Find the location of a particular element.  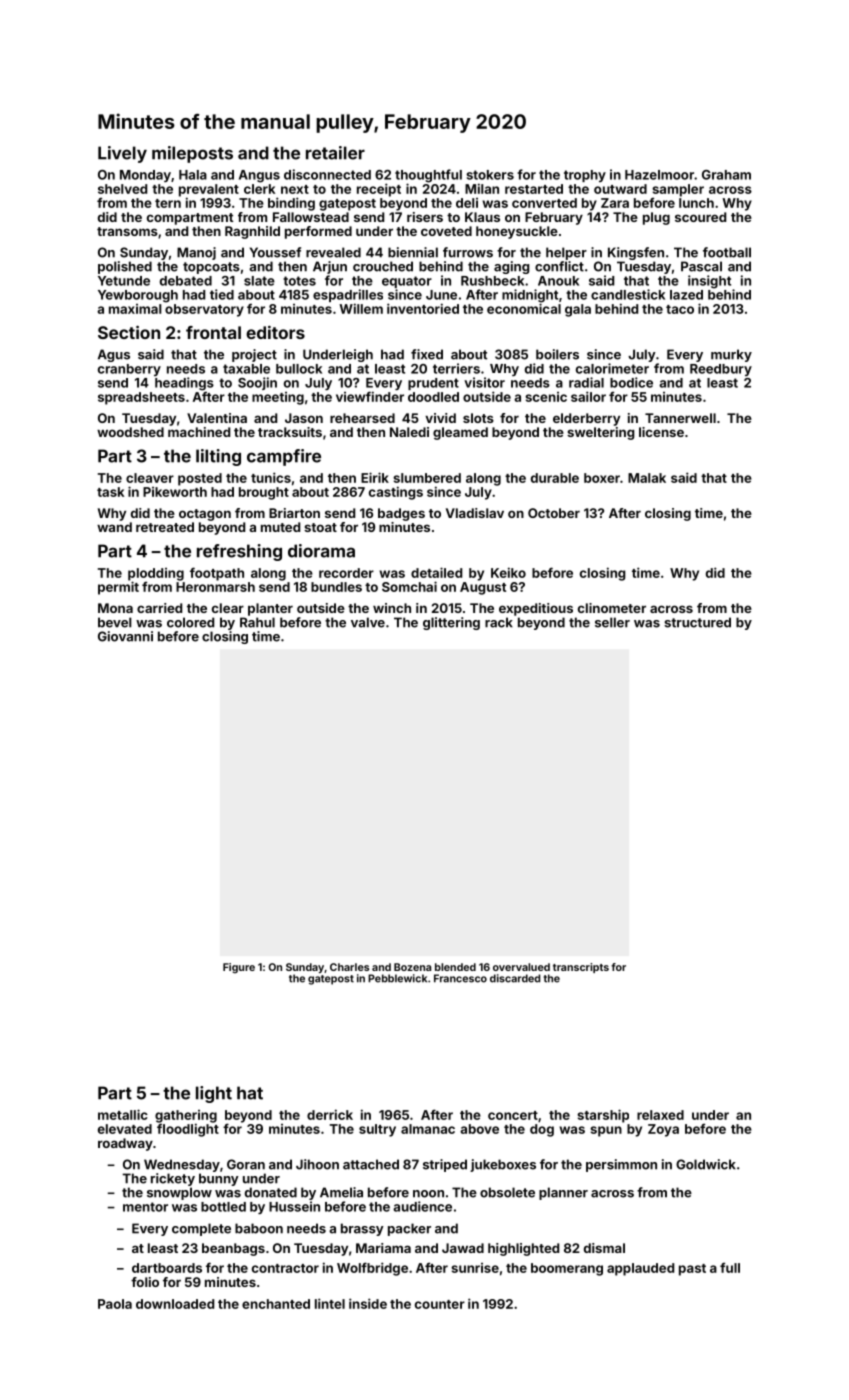

plug is located at coordinates (656, 218).
